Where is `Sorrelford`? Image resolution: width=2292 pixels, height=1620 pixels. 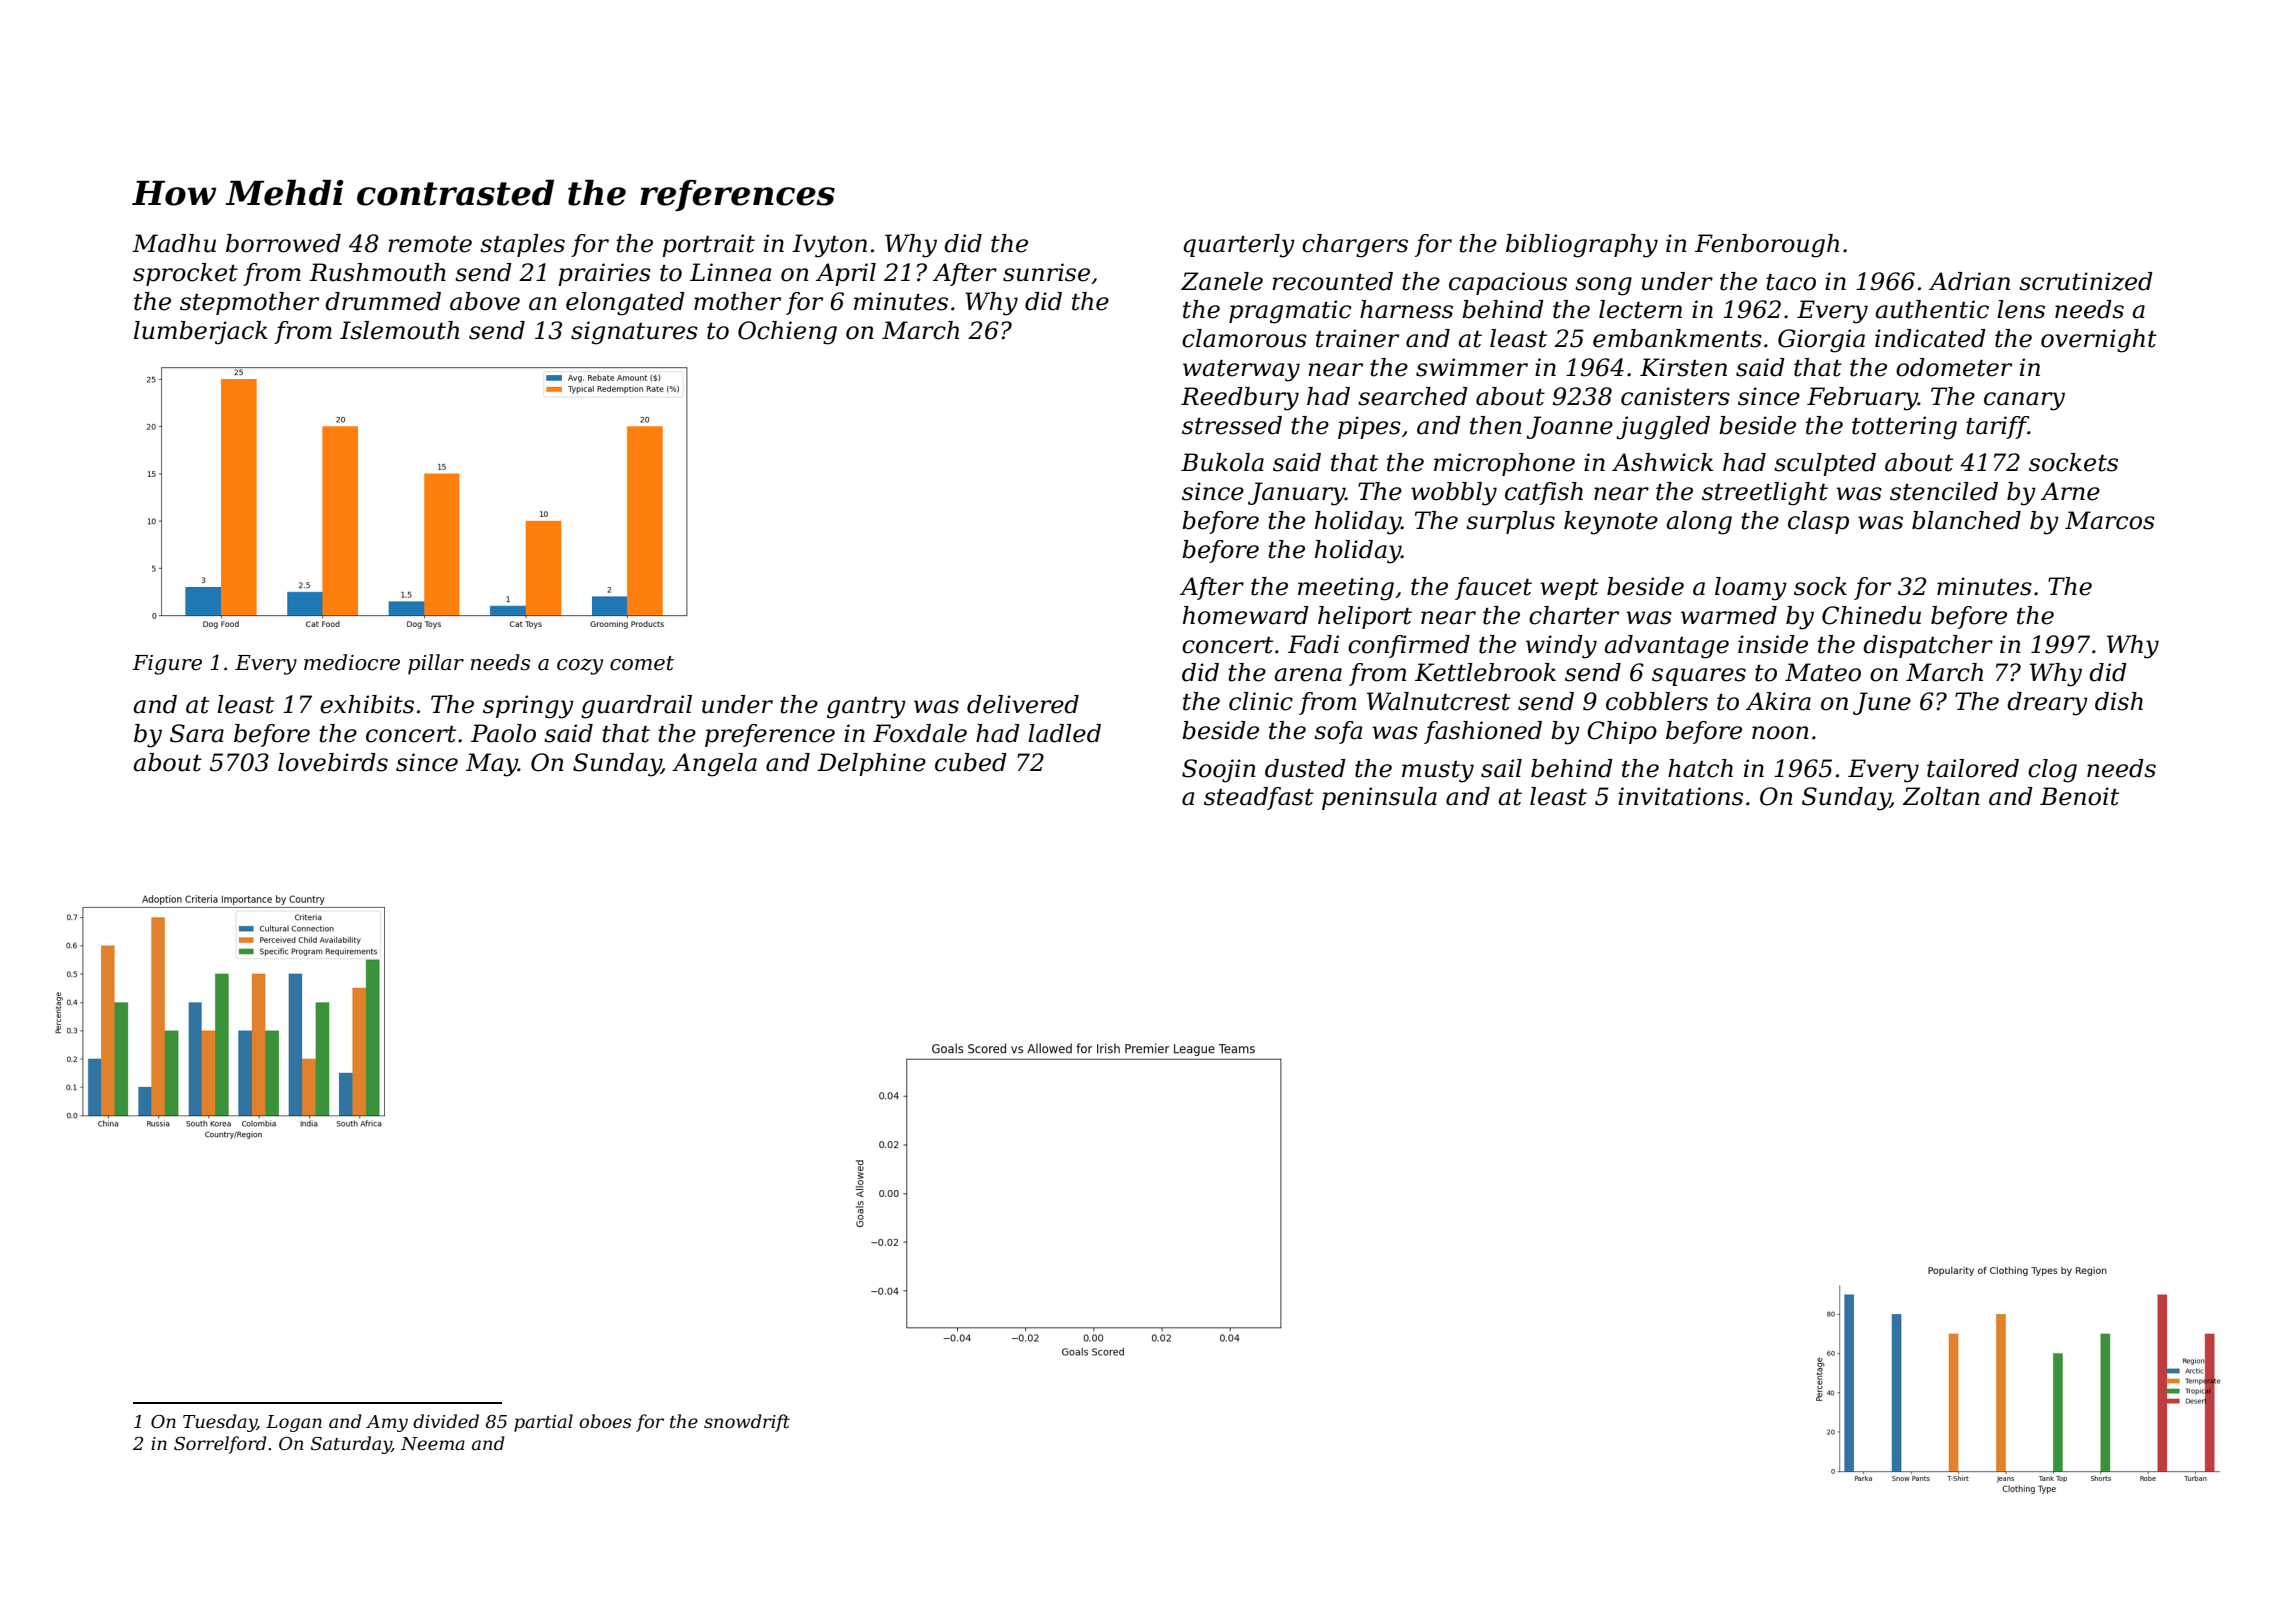
Sorrelford is located at coordinates (220, 1445).
